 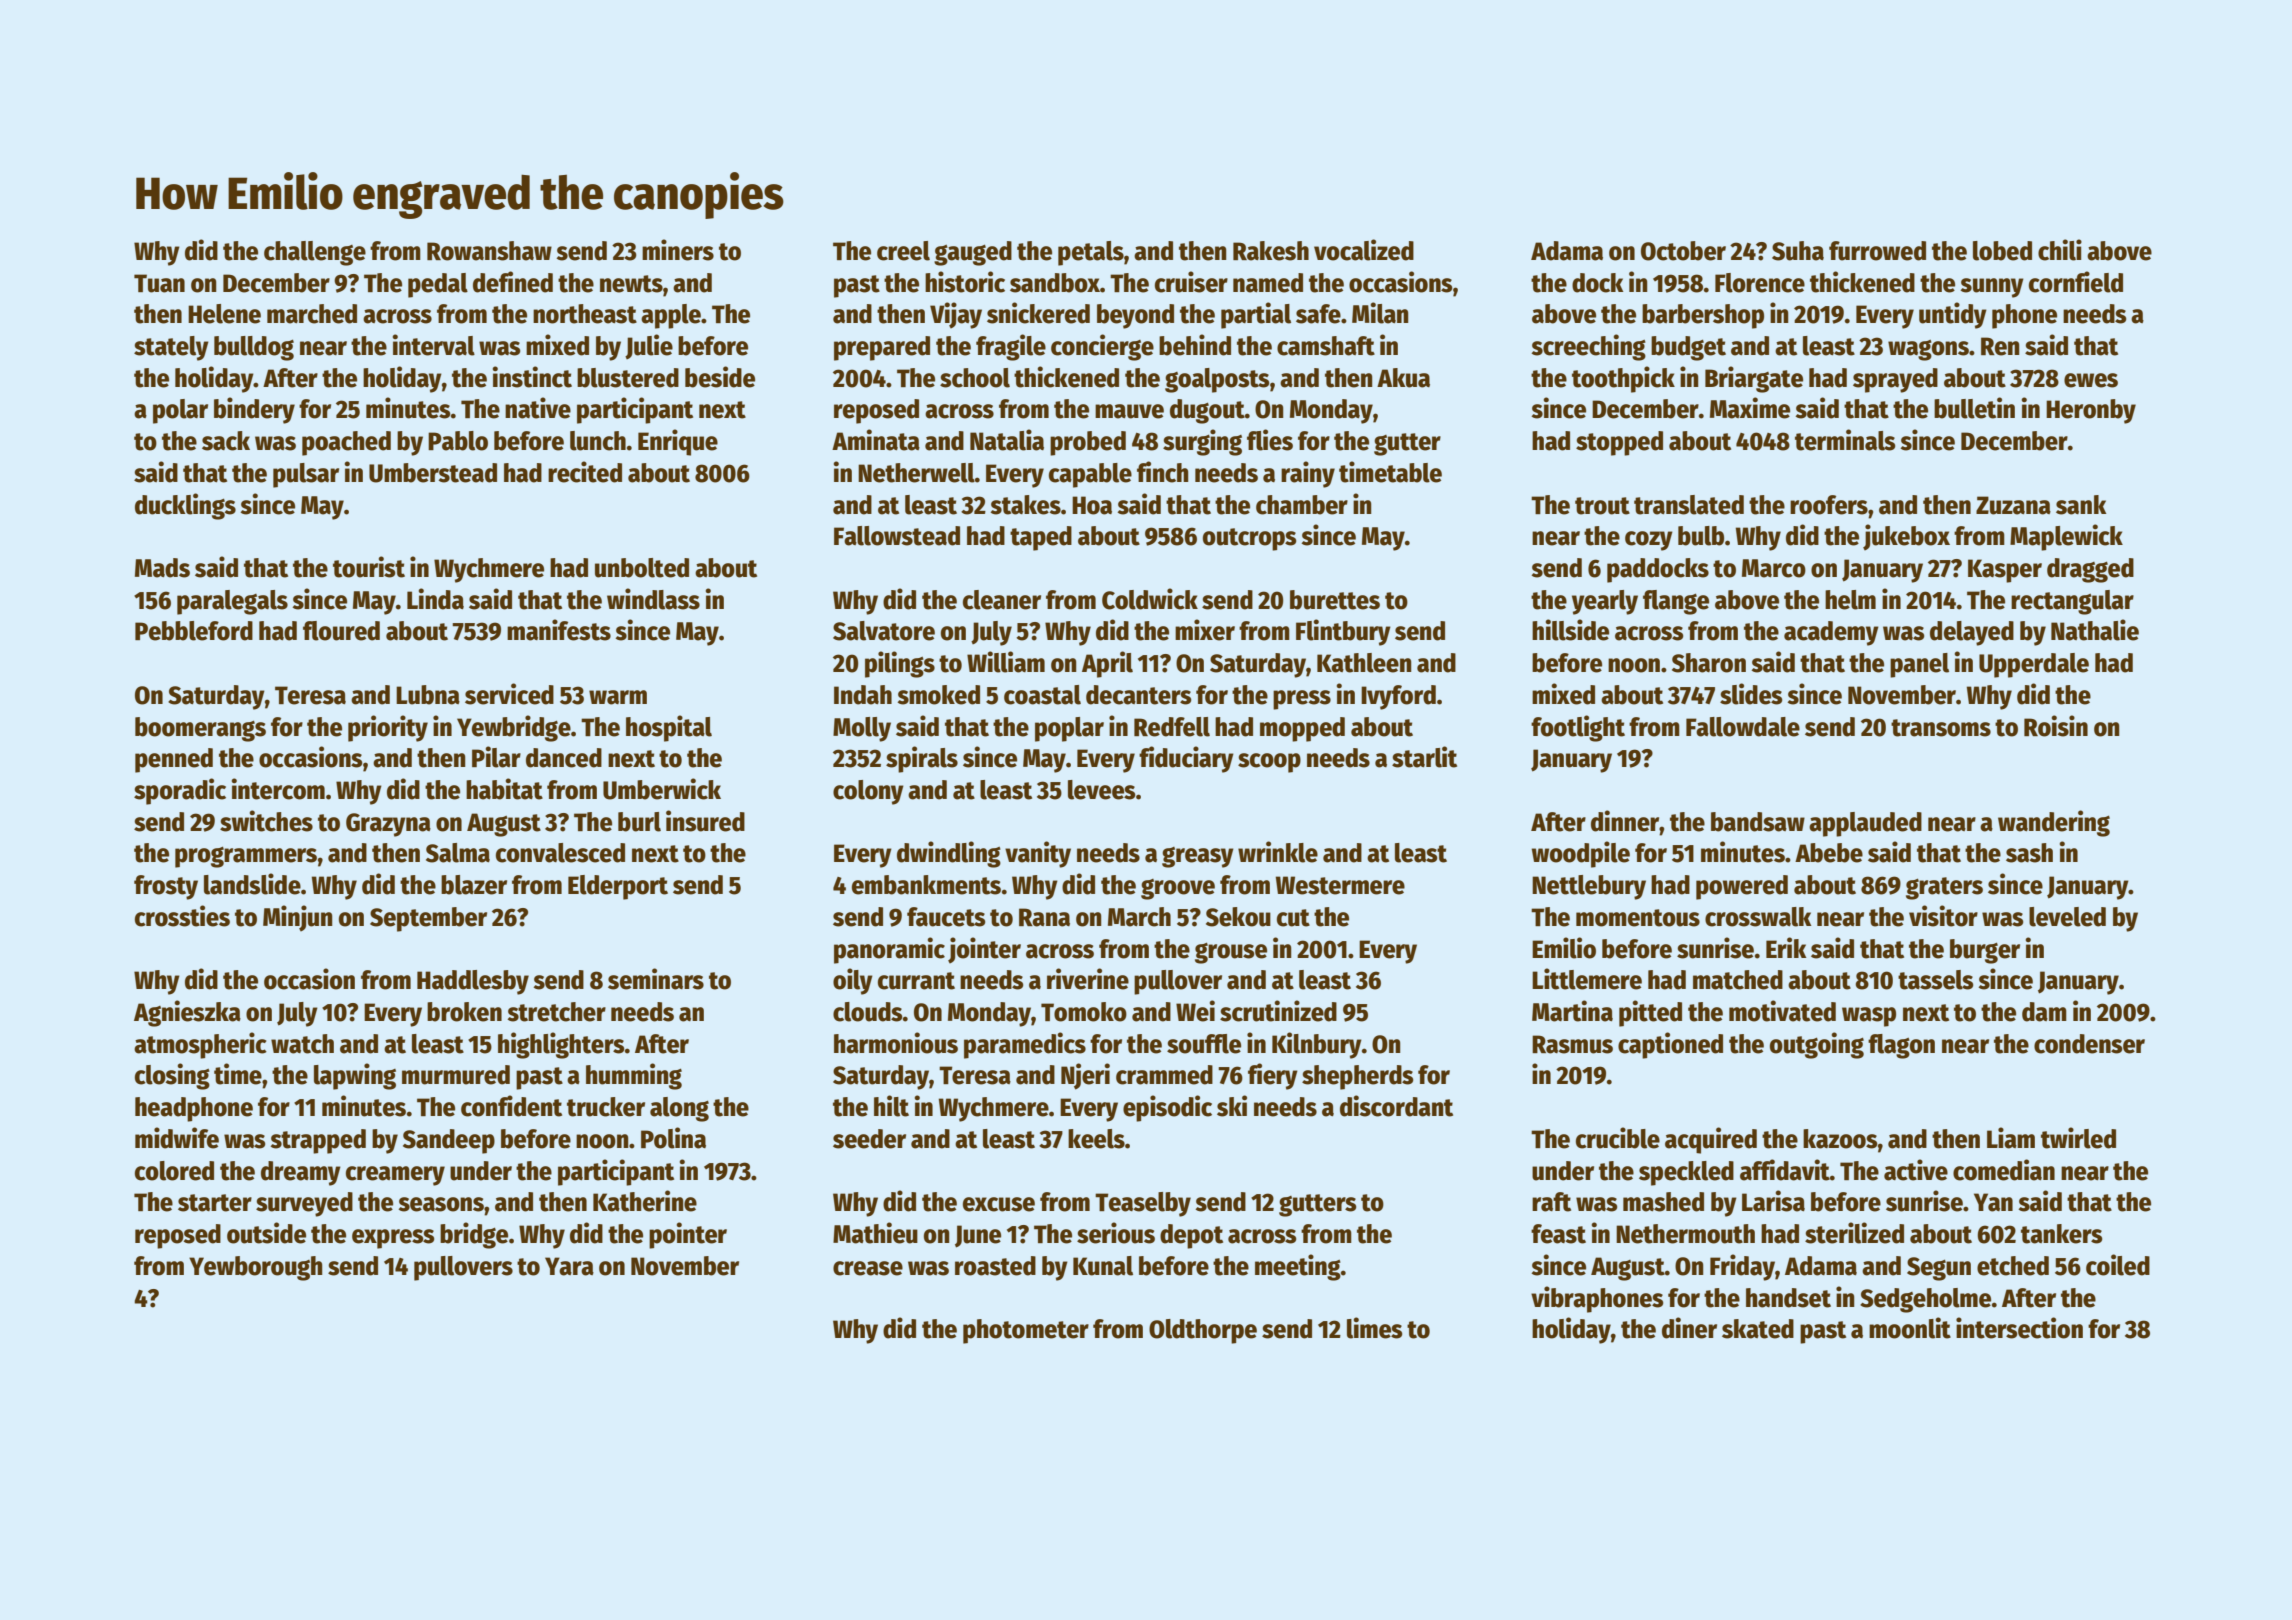 I want to click on challenge, so click(x=315, y=253).
